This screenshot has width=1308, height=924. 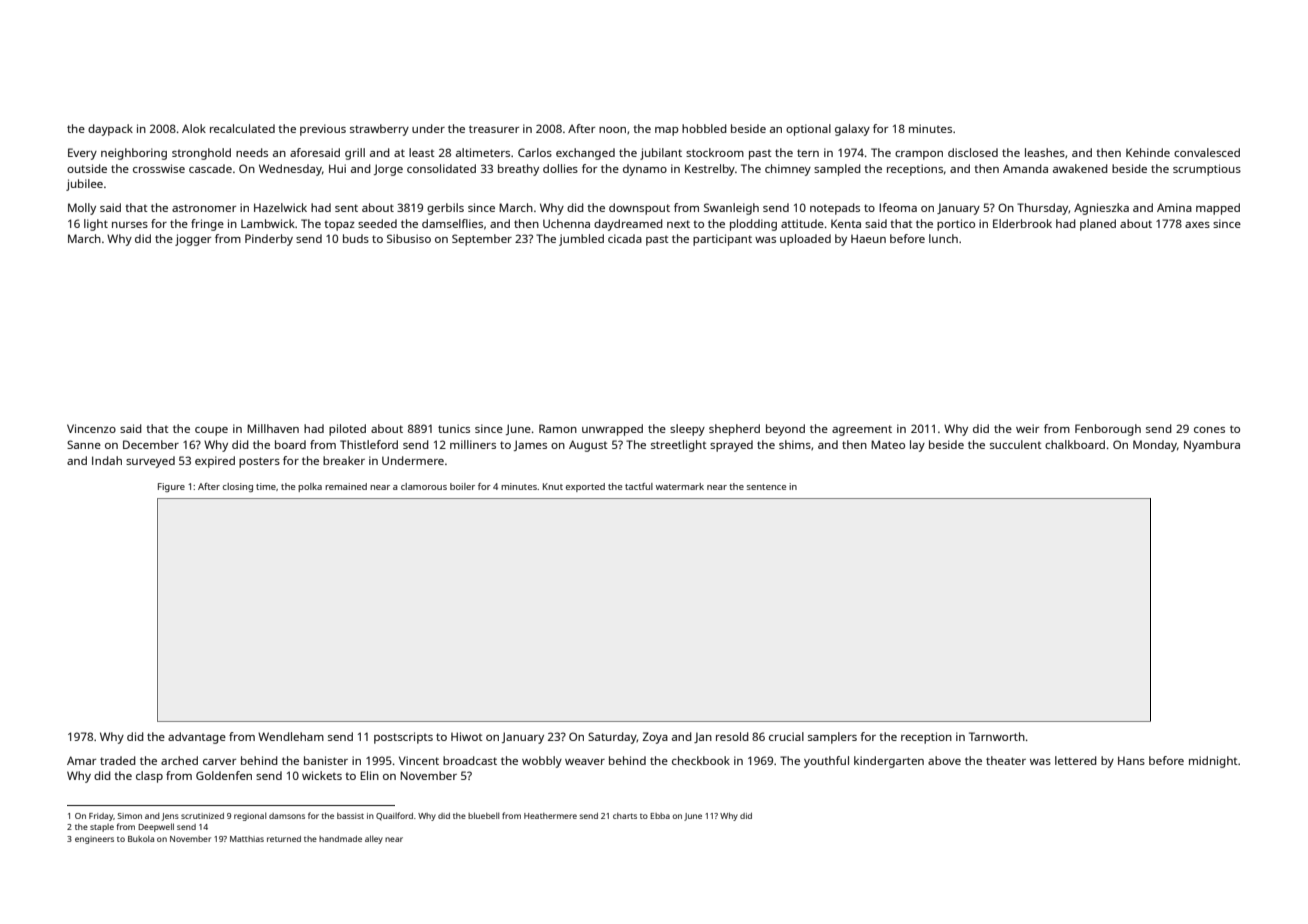 I want to click on exported, so click(x=585, y=487).
